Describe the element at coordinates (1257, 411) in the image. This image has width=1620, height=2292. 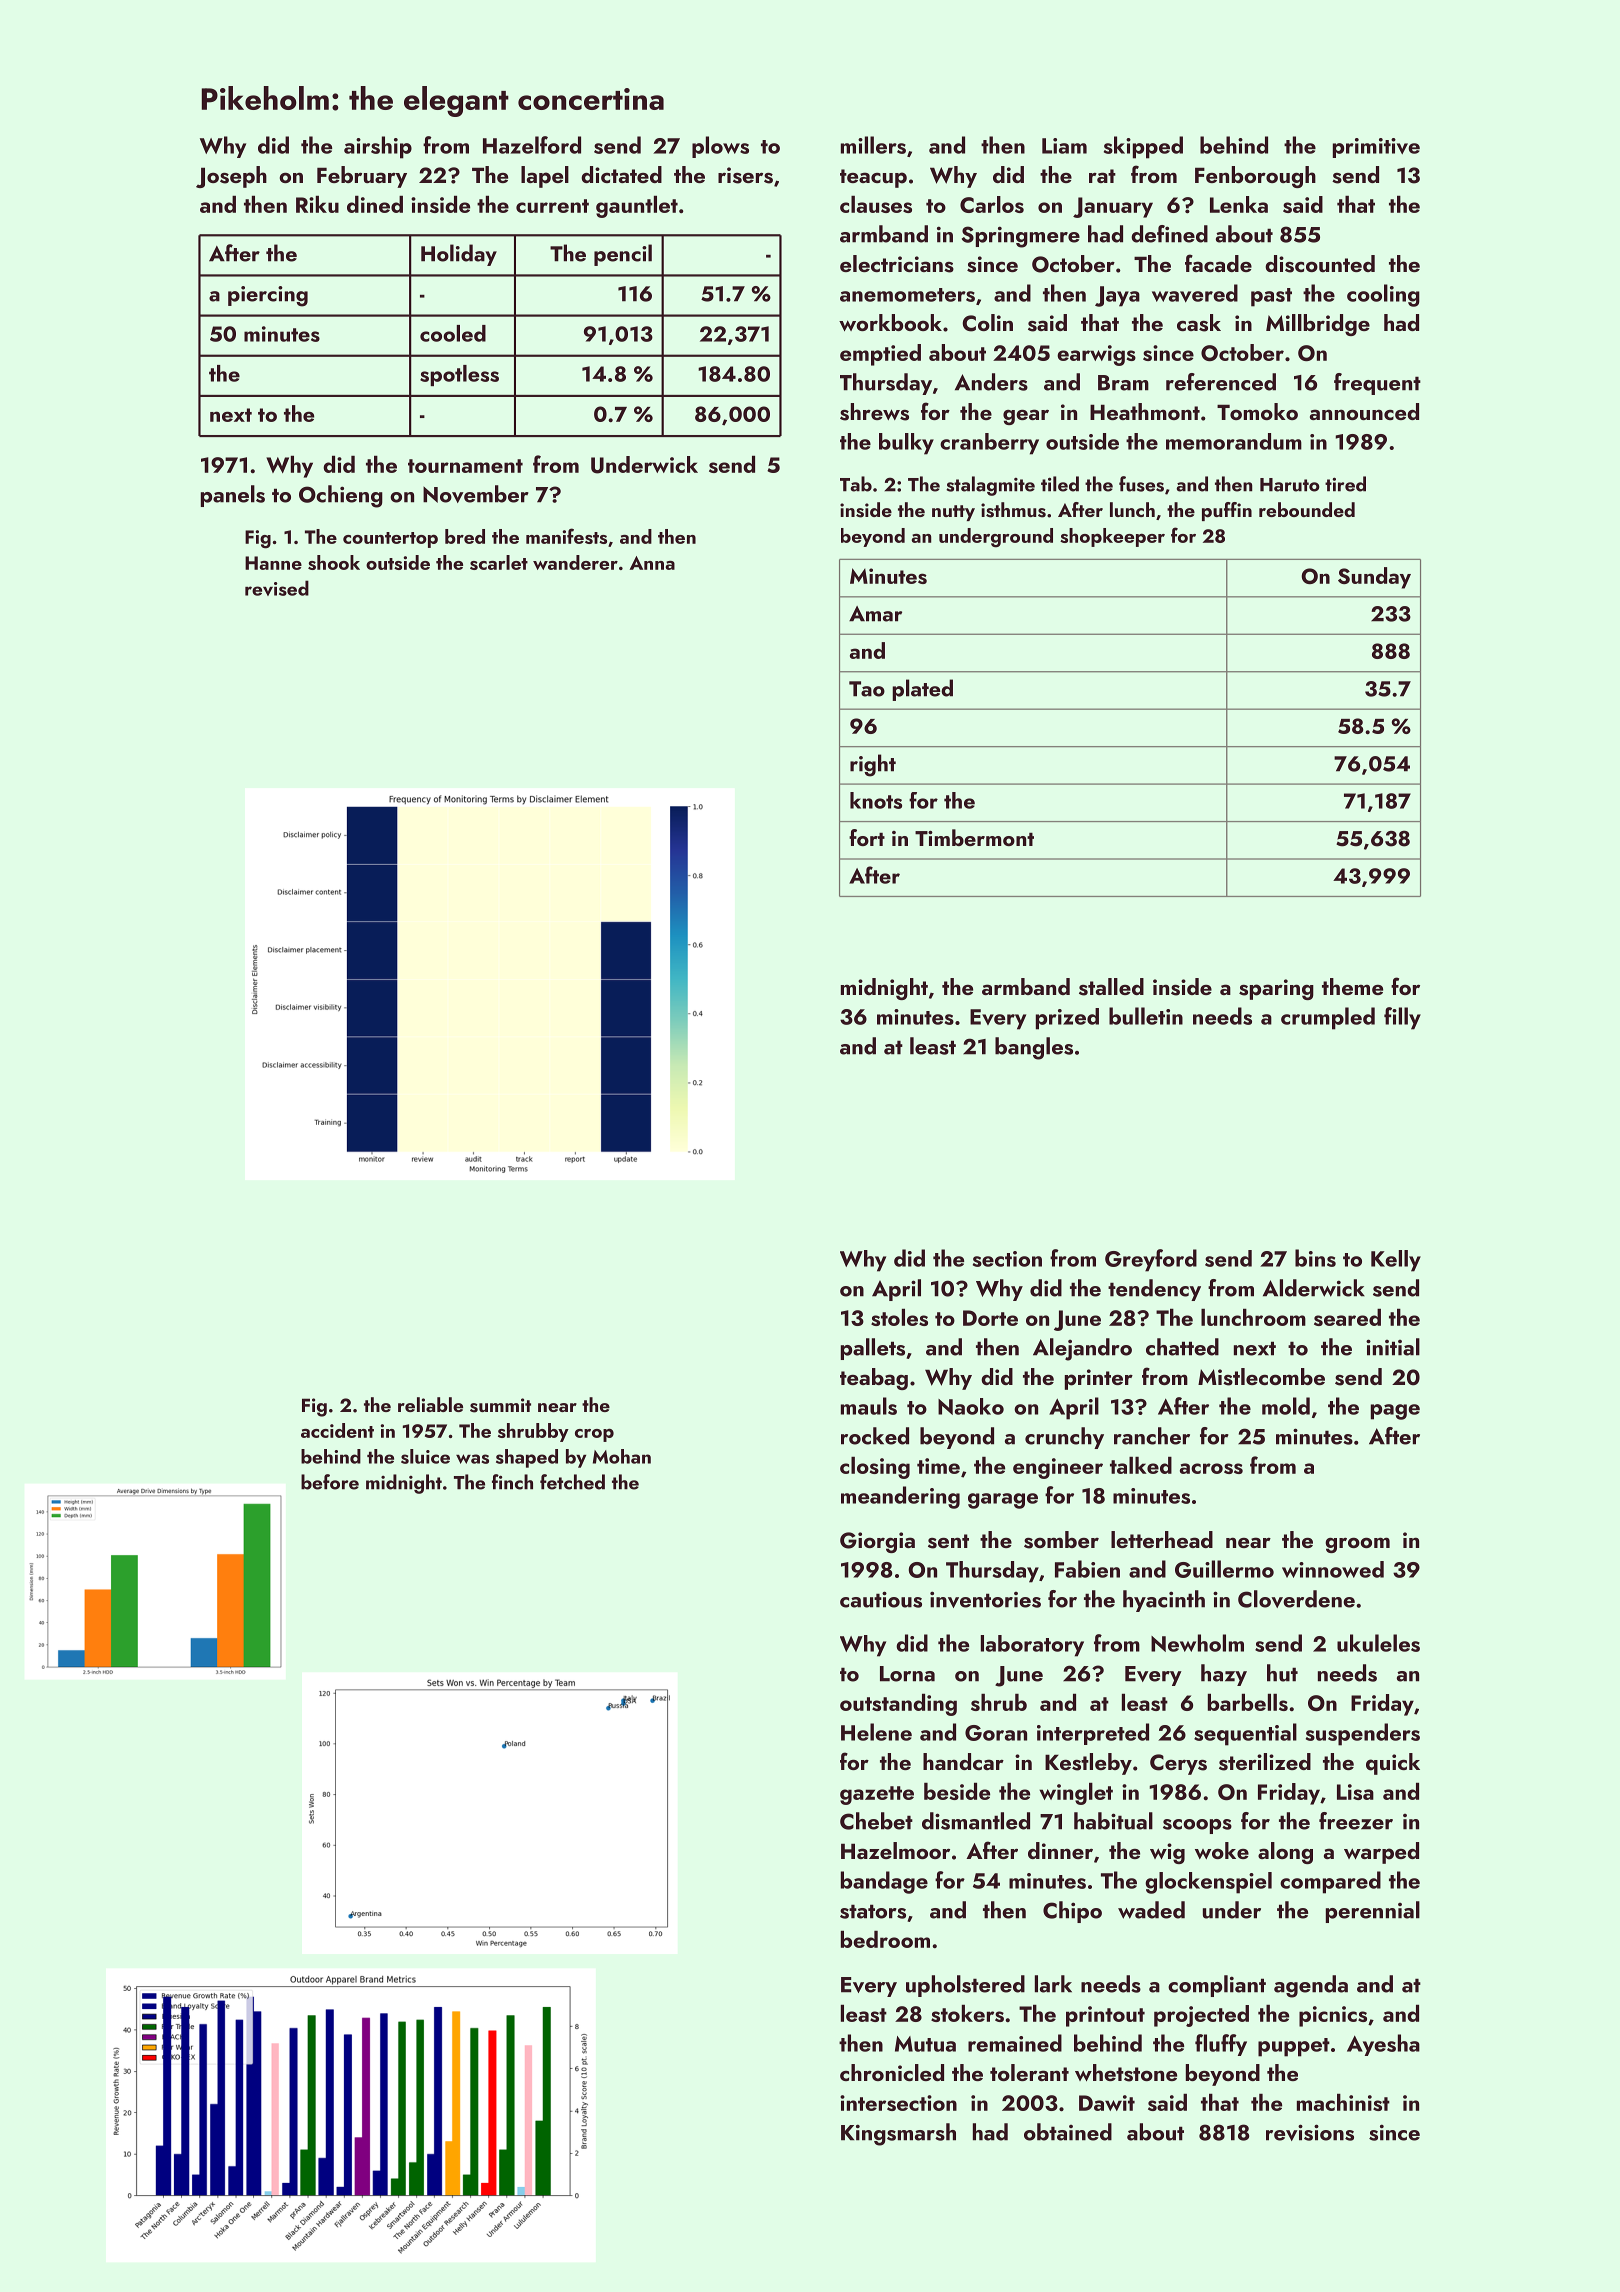
I see `Tomoko` at that location.
